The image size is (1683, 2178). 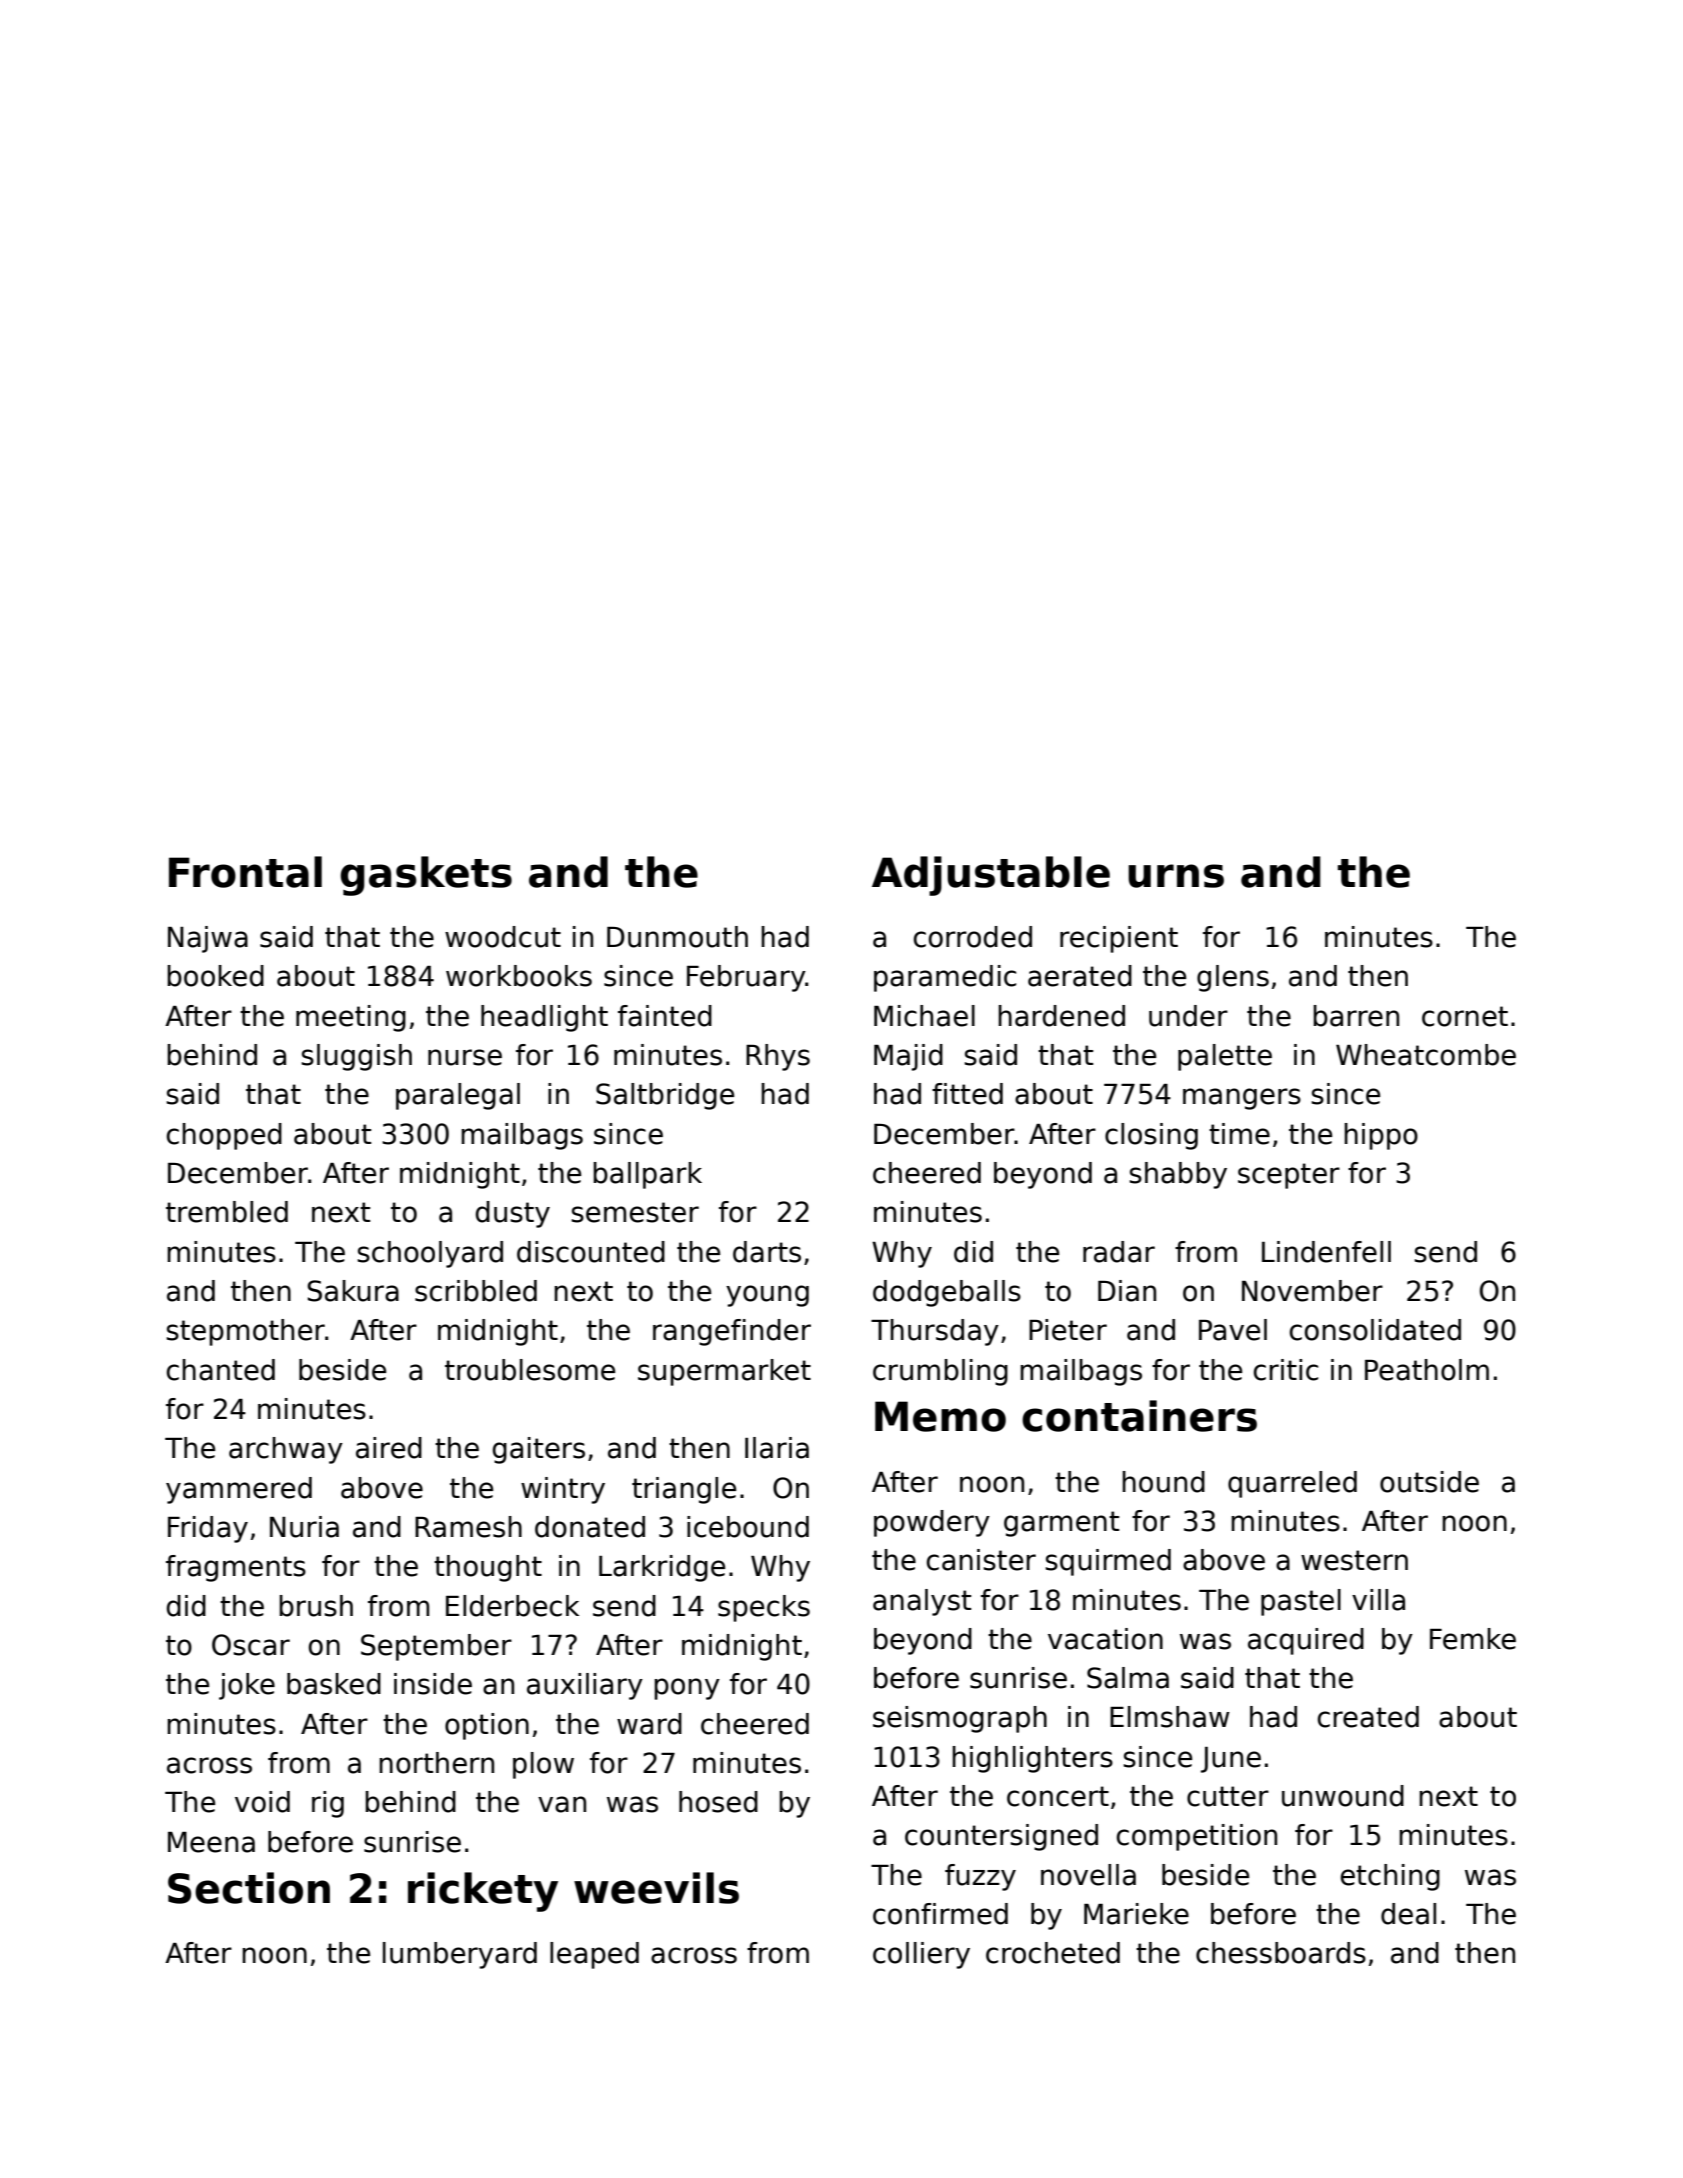 I want to click on closing, so click(x=1151, y=1136).
